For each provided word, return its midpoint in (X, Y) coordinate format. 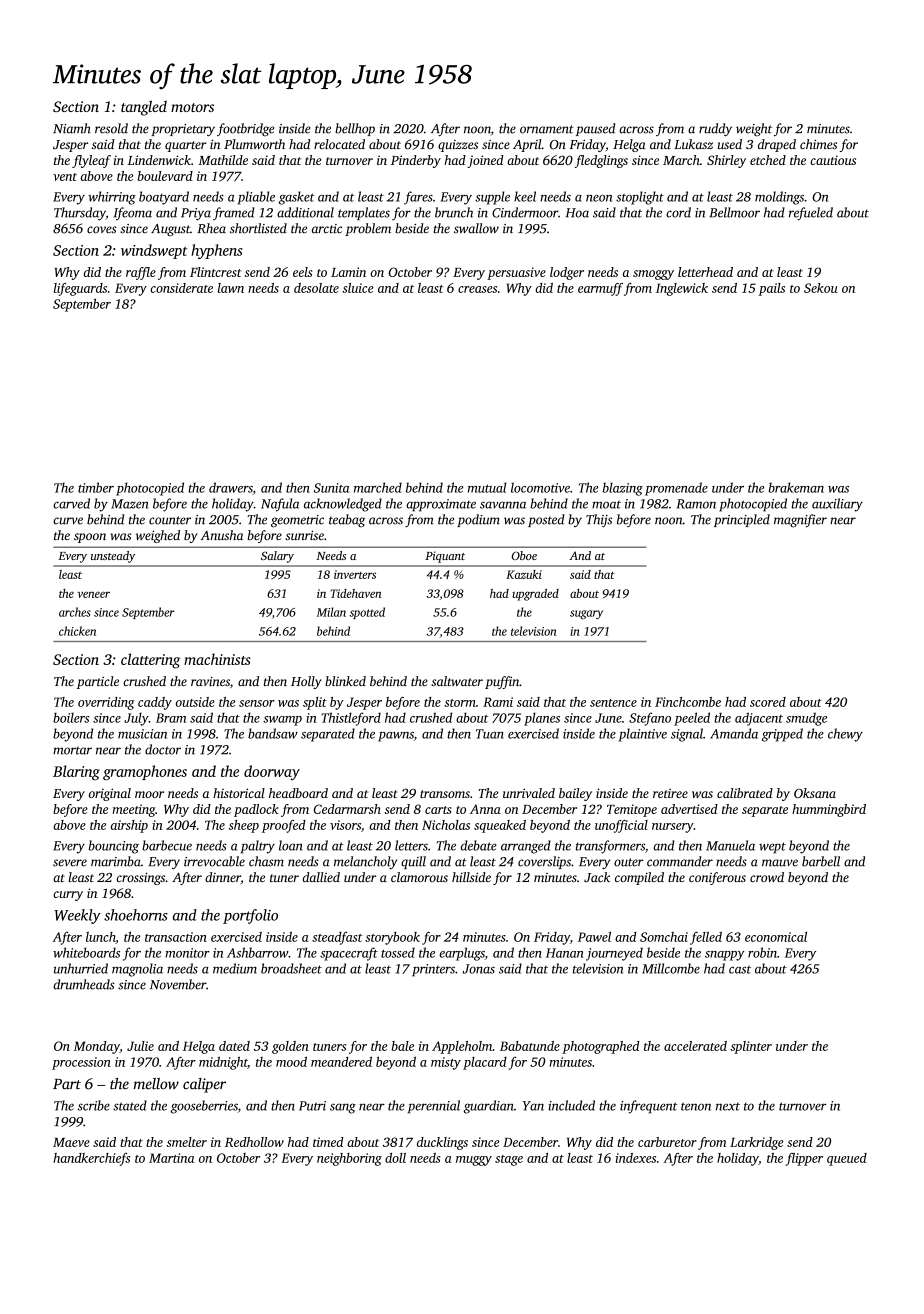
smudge (806, 719)
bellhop (355, 129)
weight (754, 130)
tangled (144, 108)
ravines (210, 681)
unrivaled (529, 793)
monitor (187, 953)
